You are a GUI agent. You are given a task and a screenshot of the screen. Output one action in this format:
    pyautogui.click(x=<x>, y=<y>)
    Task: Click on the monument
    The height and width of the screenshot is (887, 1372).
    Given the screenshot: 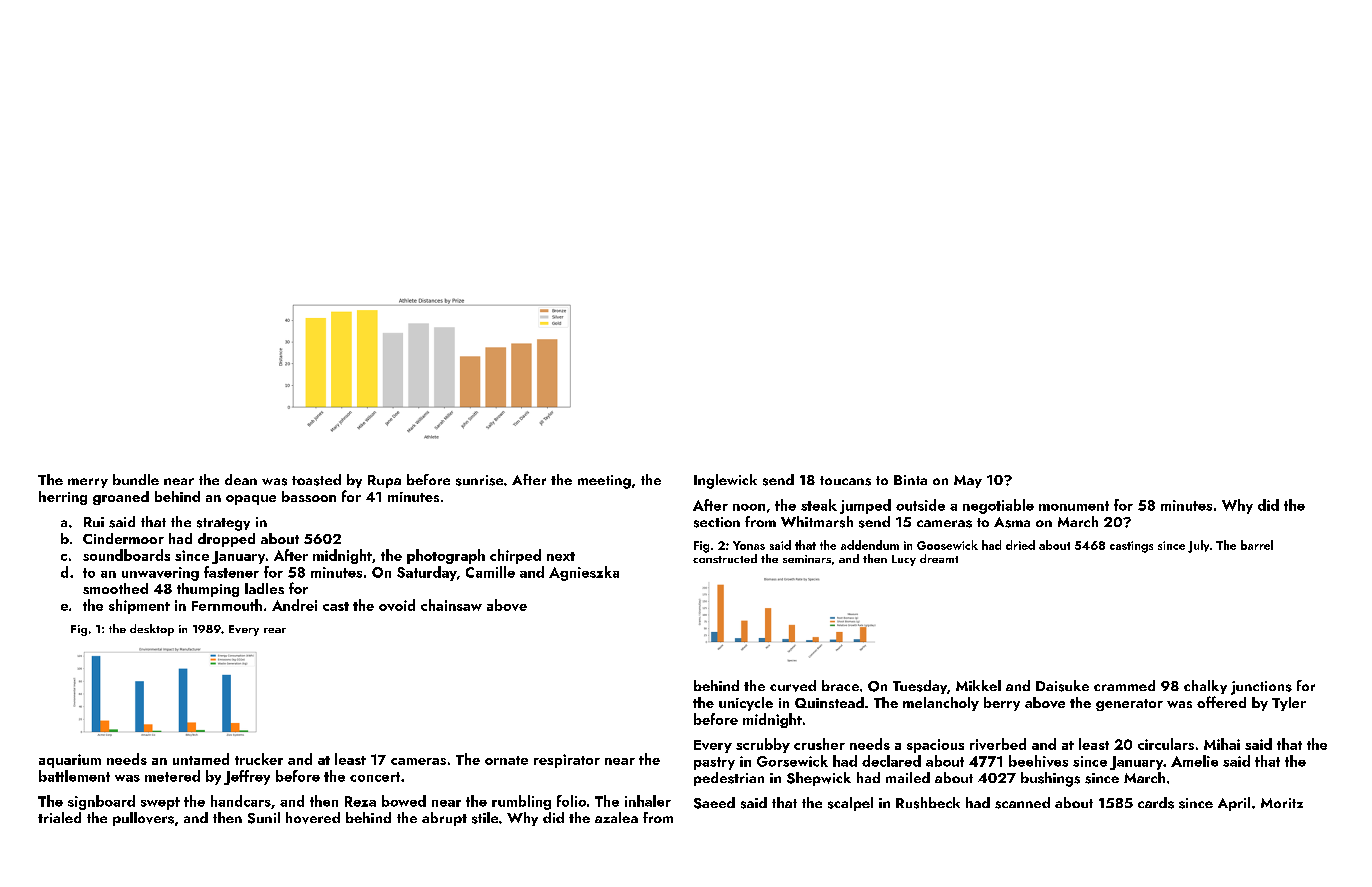 What is the action you would take?
    pyautogui.click(x=1074, y=506)
